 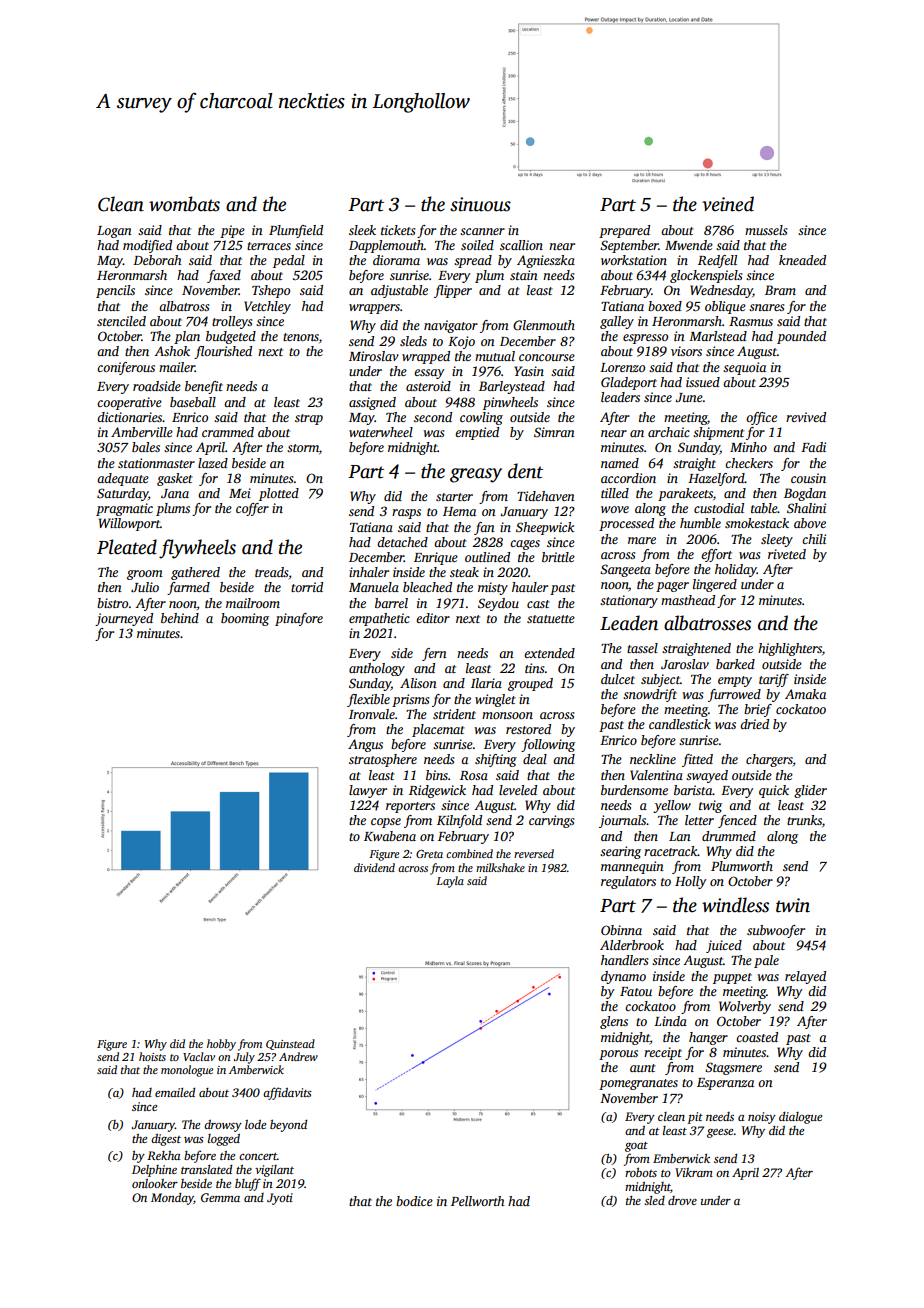 What do you see at coordinates (685, 494) in the screenshot?
I see `parakeets` at bounding box center [685, 494].
